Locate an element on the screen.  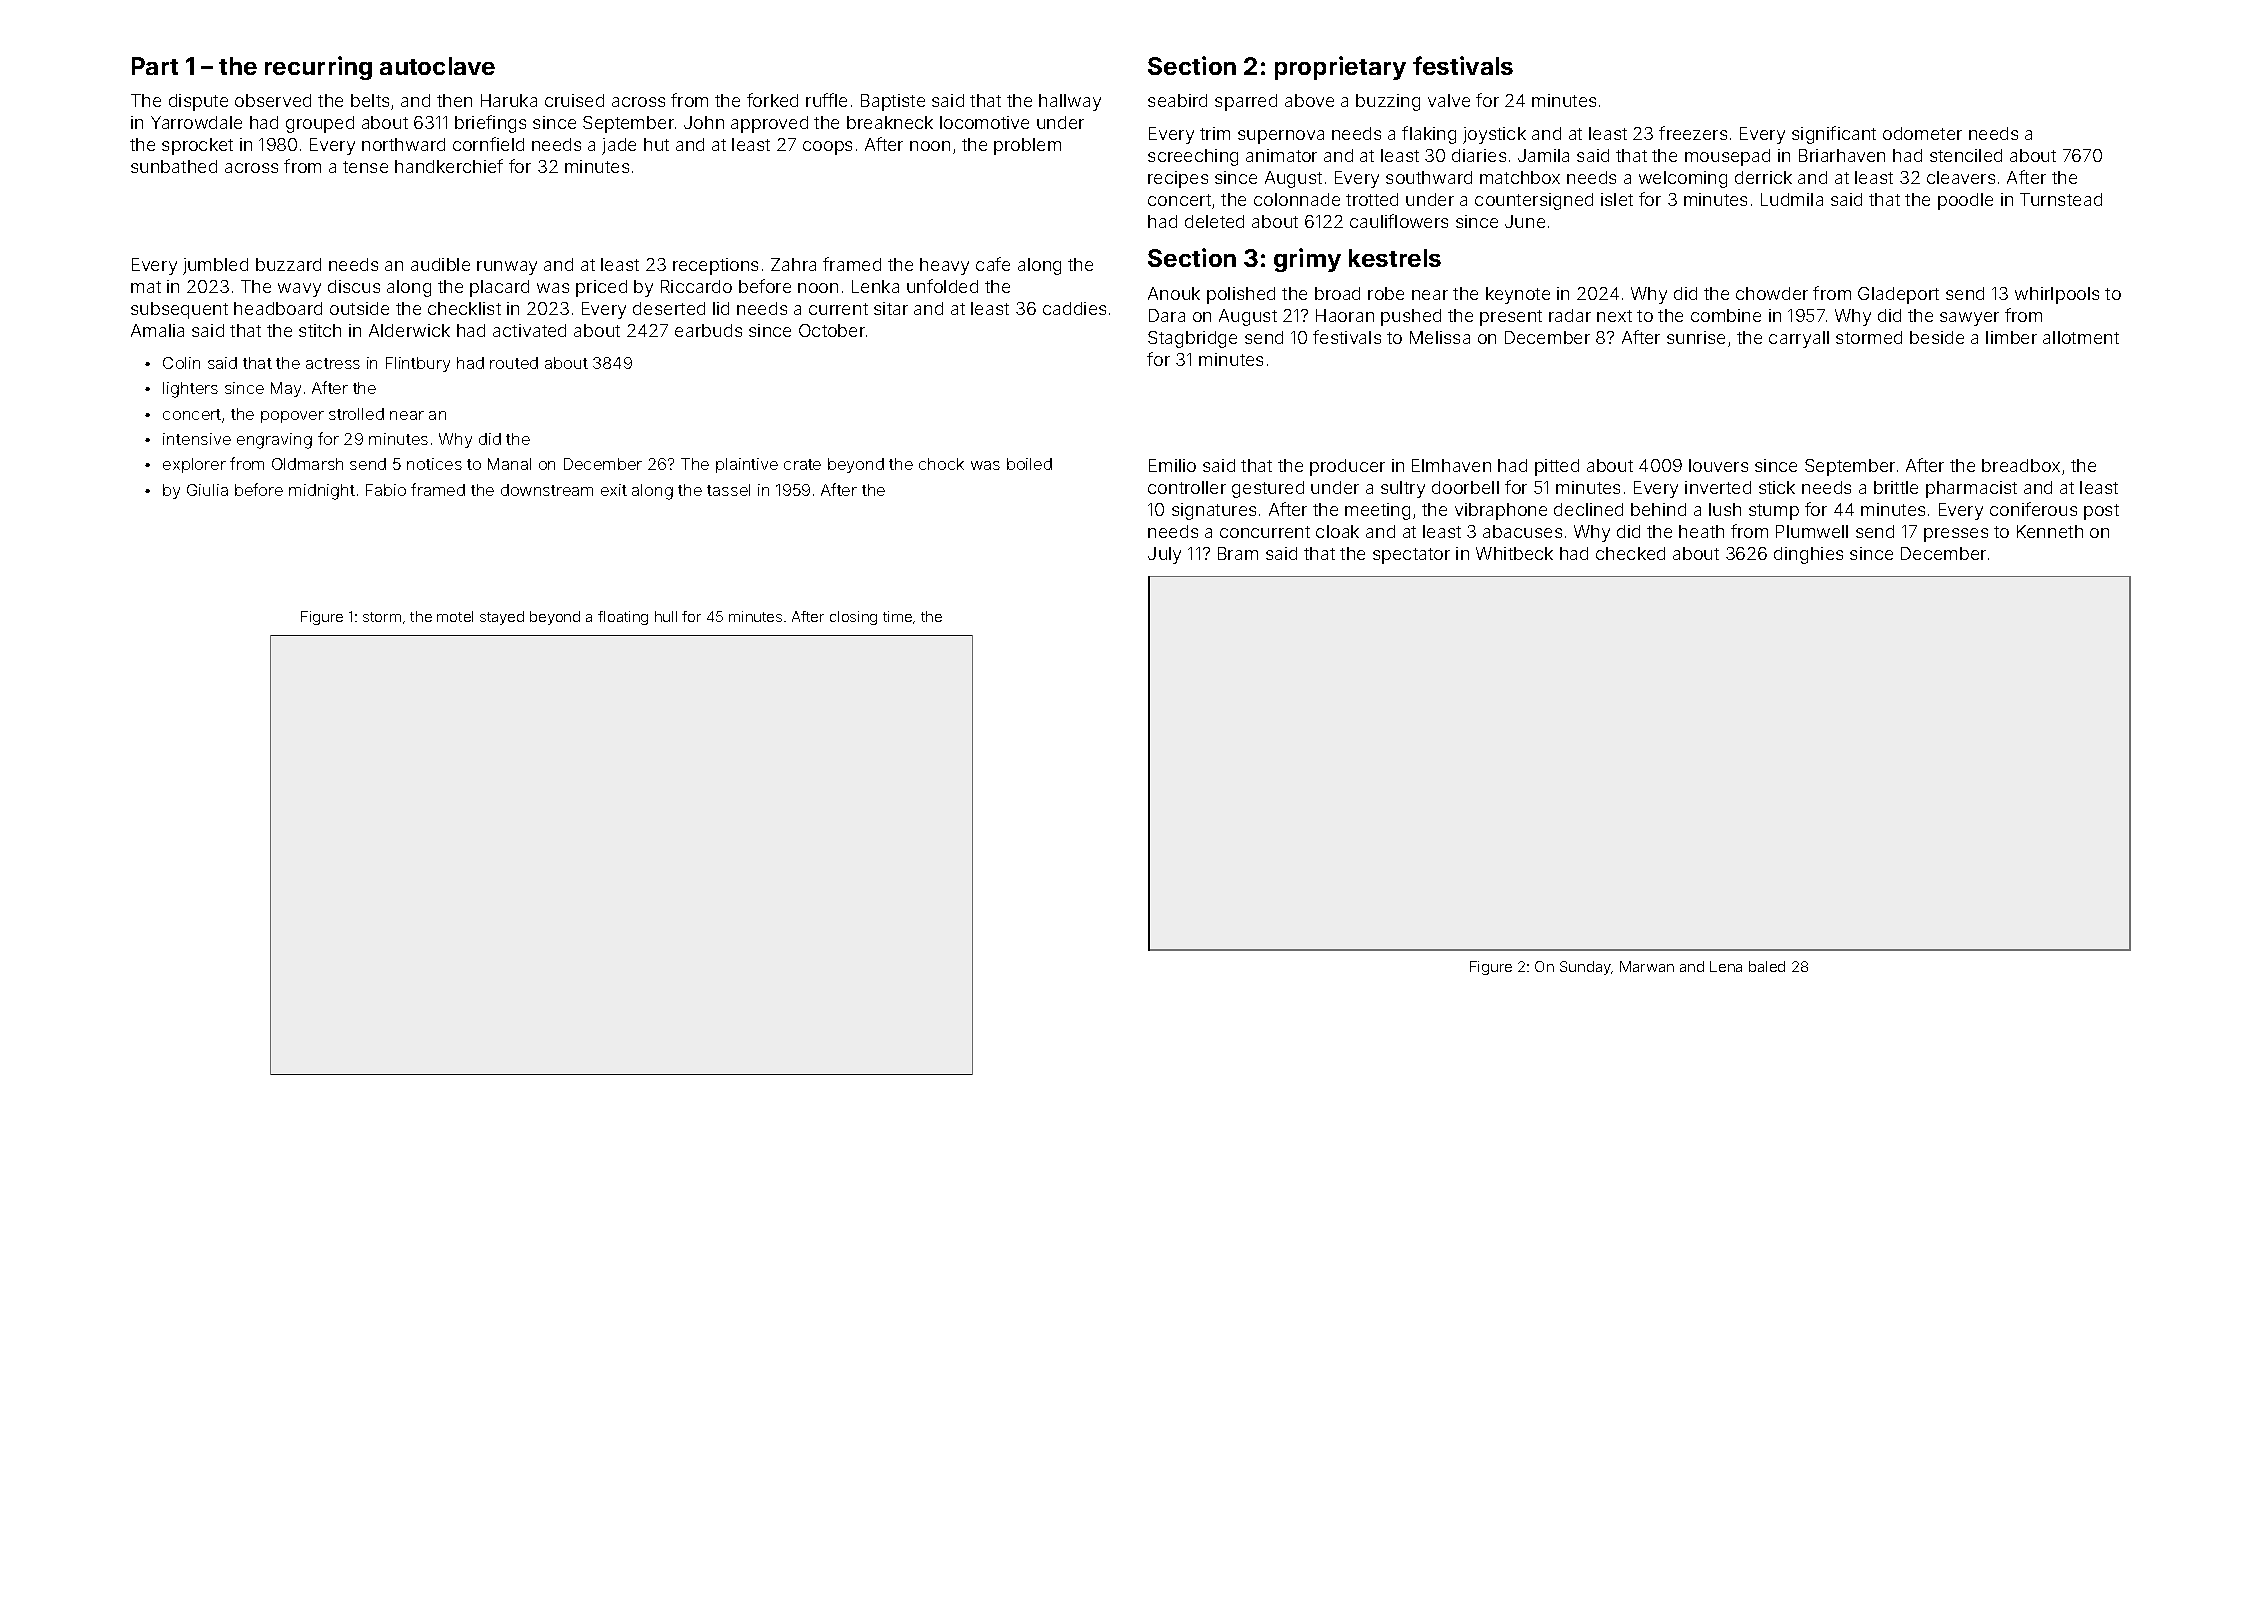
Part is located at coordinates (155, 66).
